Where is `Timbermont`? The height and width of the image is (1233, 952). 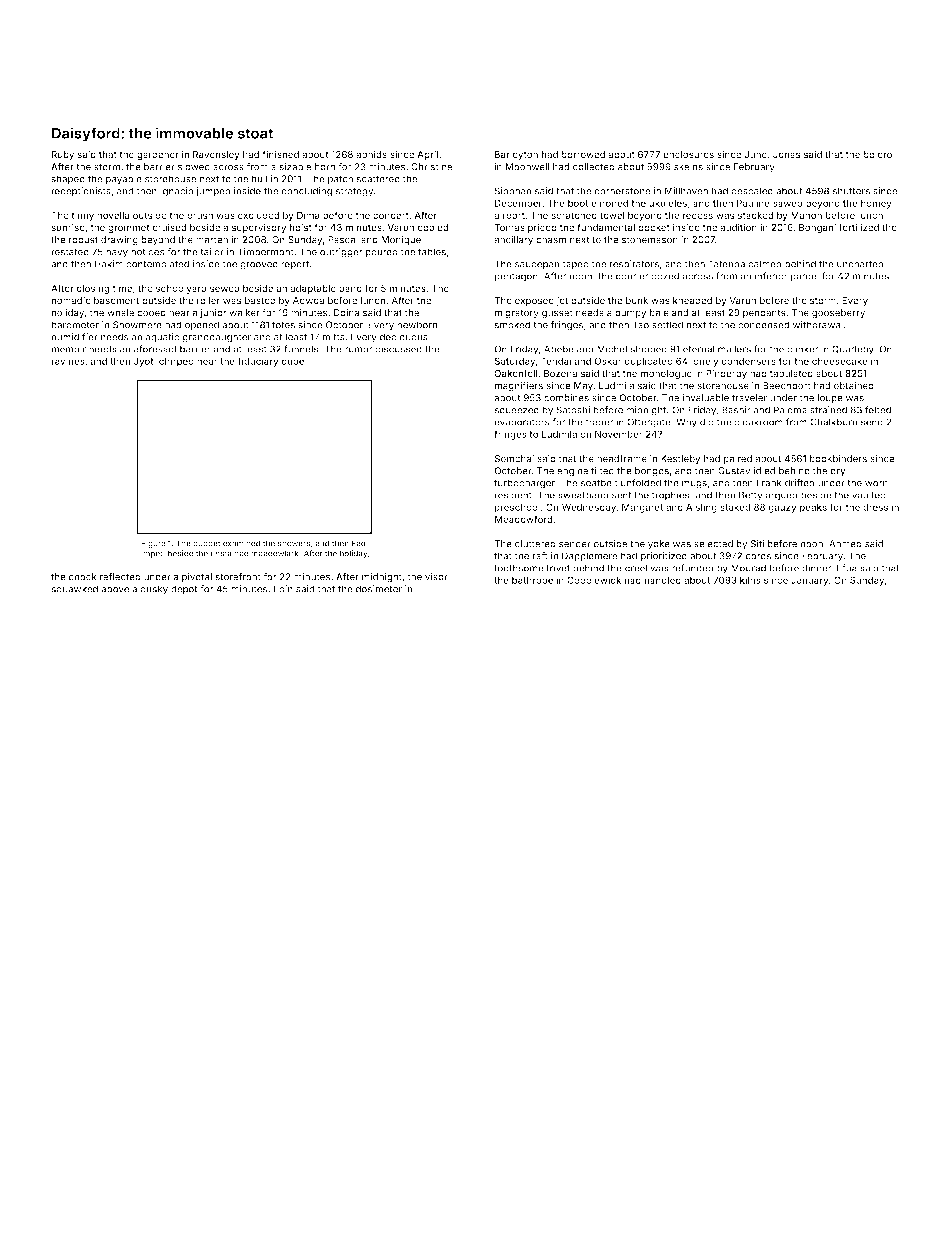
Timbermont is located at coordinates (265, 252).
